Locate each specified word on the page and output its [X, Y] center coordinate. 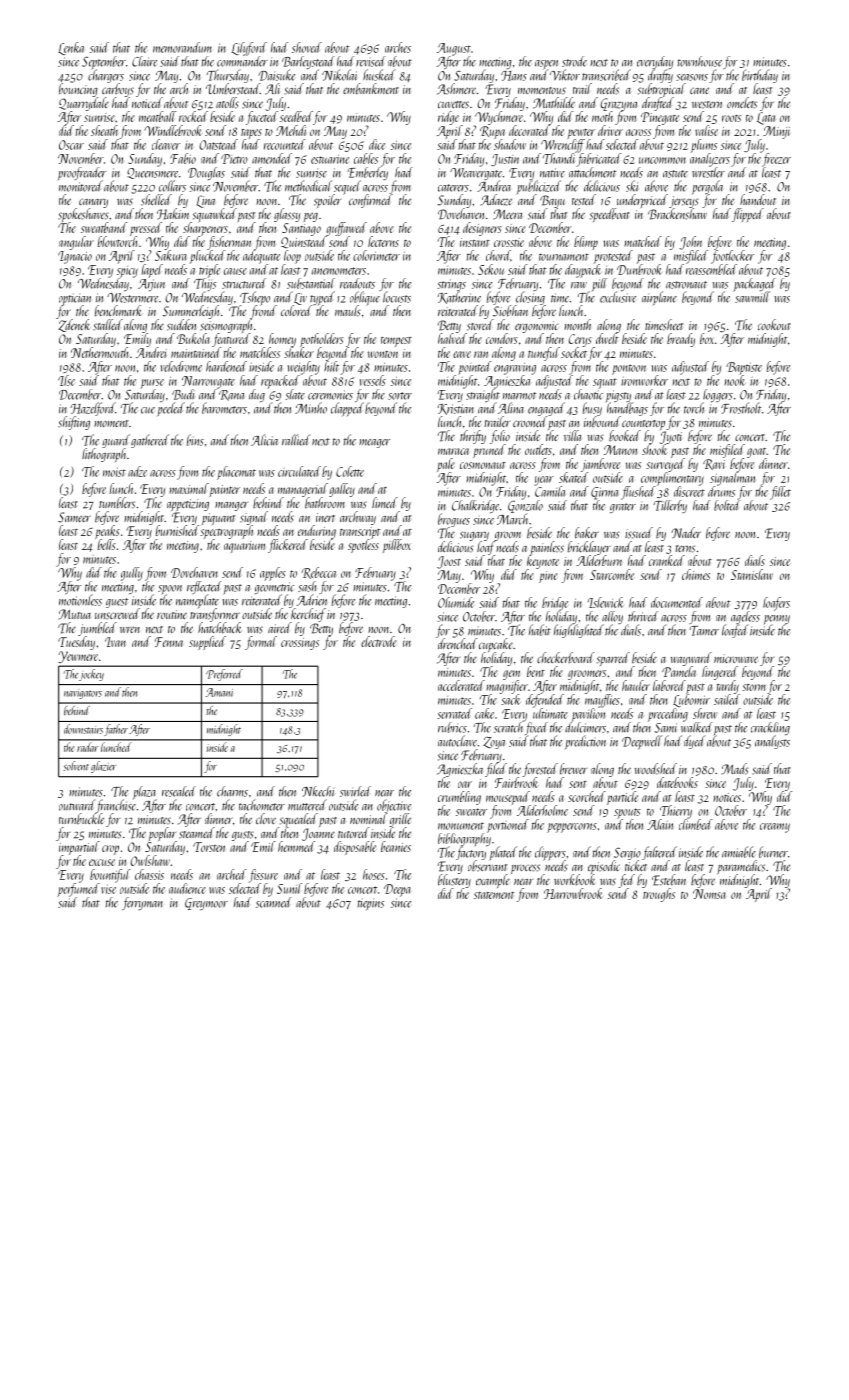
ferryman [142, 903]
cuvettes [453, 105]
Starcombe [612, 574]
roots [731, 118]
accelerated [461, 685]
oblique [365, 298]
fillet [780, 493]
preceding [668, 715]
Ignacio [75, 257]
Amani [219, 692]
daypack [583, 271]
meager [374, 443]
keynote [543, 562]
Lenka [71, 48]
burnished [177, 530]
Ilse [66, 380]
